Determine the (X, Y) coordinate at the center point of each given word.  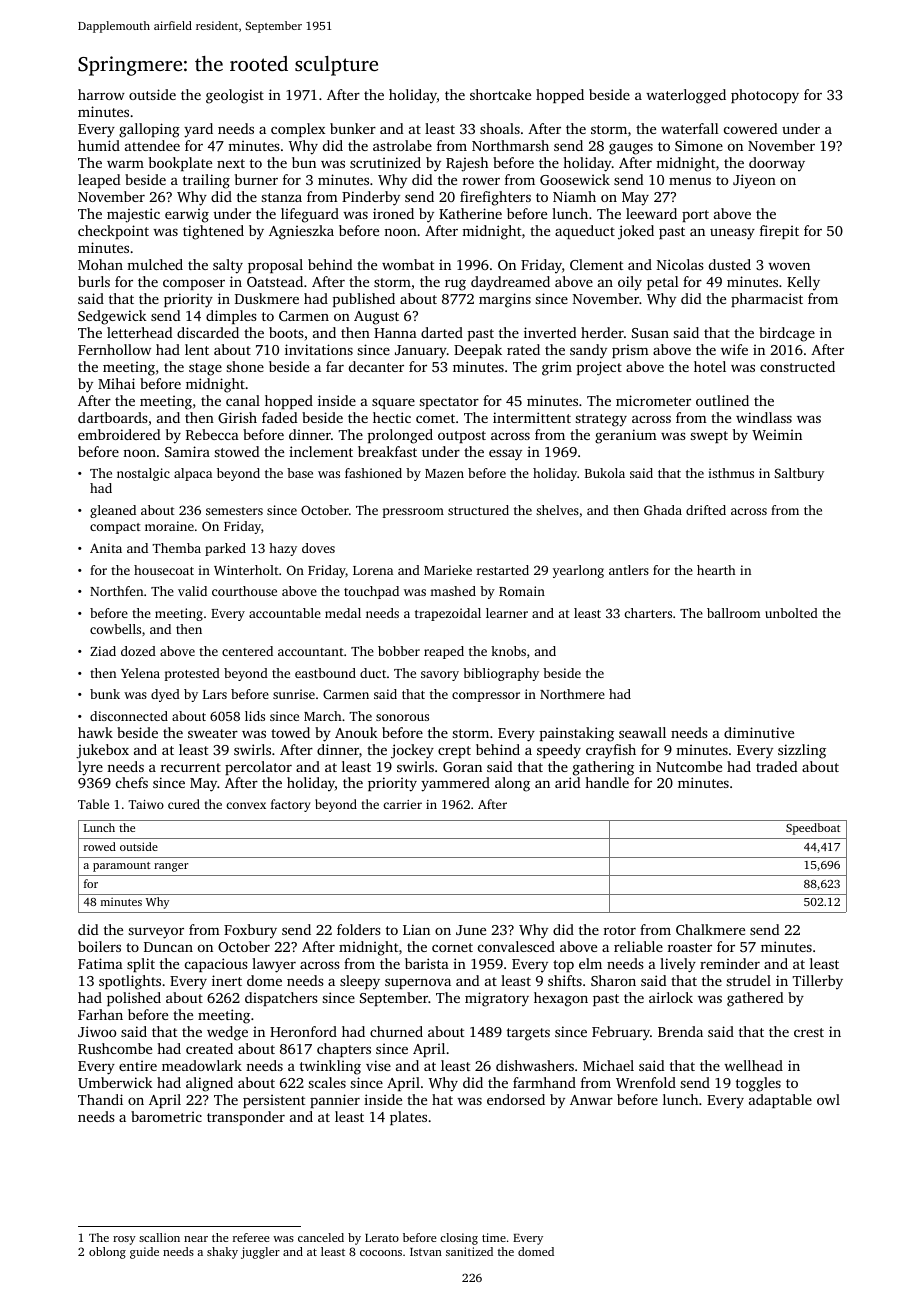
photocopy (765, 96)
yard (198, 130)
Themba (176, 548)
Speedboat (813, 829)
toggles (758, 1084)
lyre (90, 768)
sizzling (802, 751)
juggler (260, 1253)
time (494, 1237)
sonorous (402, 717)
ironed (393, 213)
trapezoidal (448, 614)
